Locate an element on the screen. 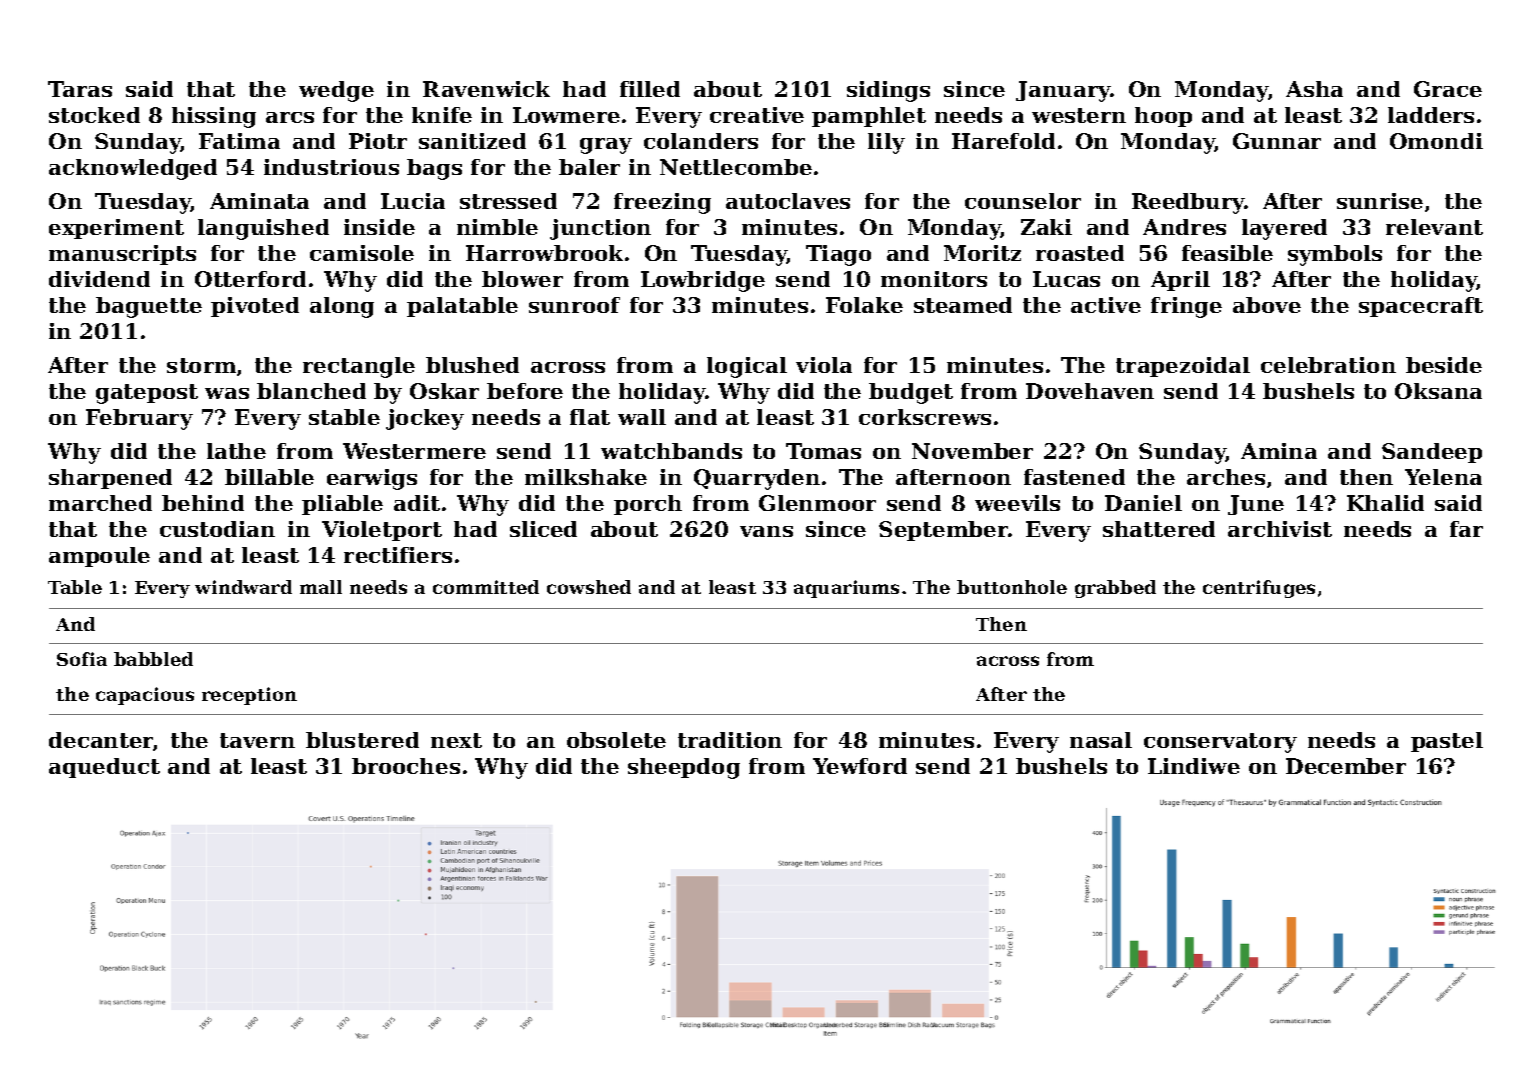  ladders is located at coordinates (1431, 115).
